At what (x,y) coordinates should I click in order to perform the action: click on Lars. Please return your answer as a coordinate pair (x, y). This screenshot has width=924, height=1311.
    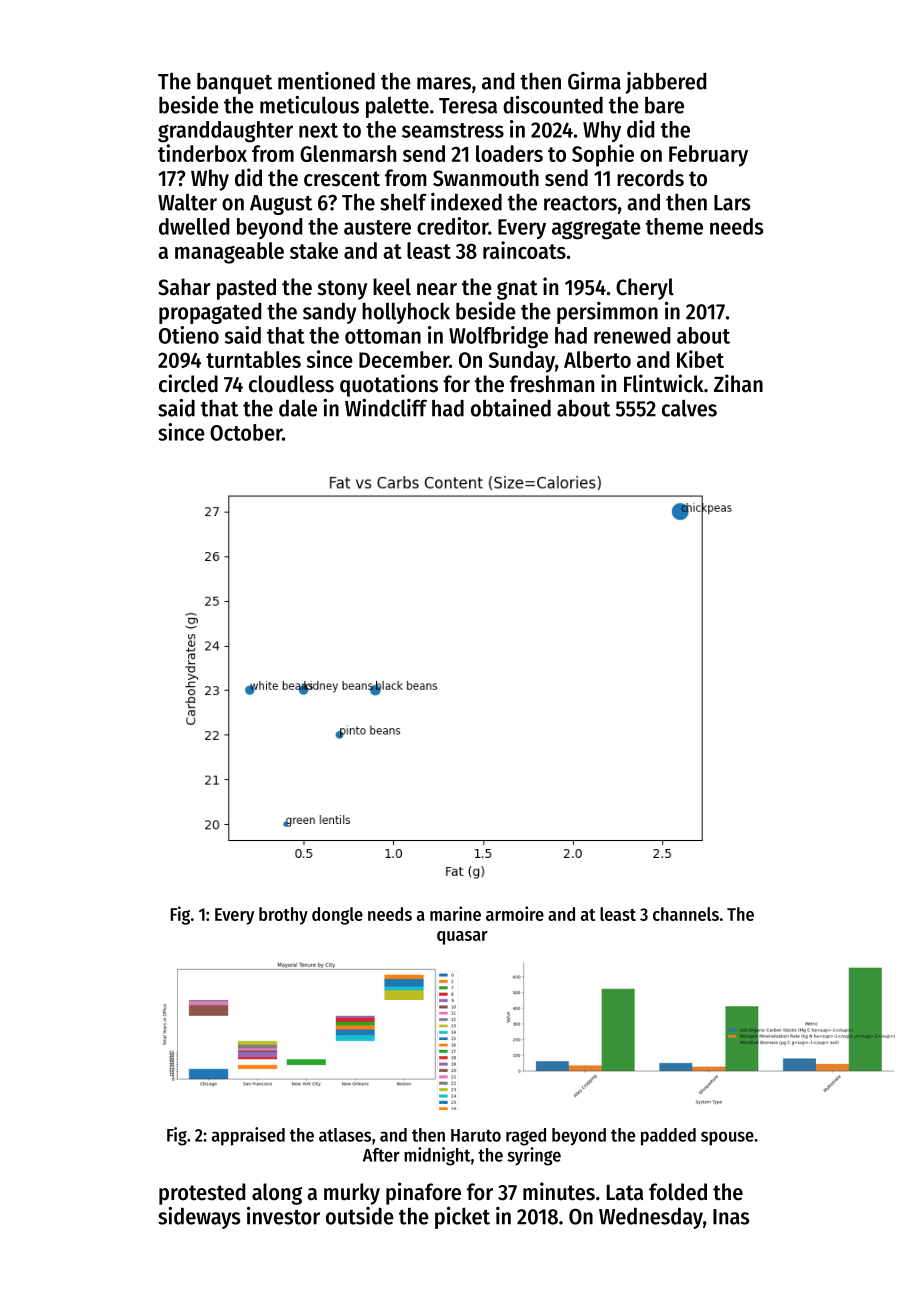
    Looking at the image, I should click on (732, 203).
